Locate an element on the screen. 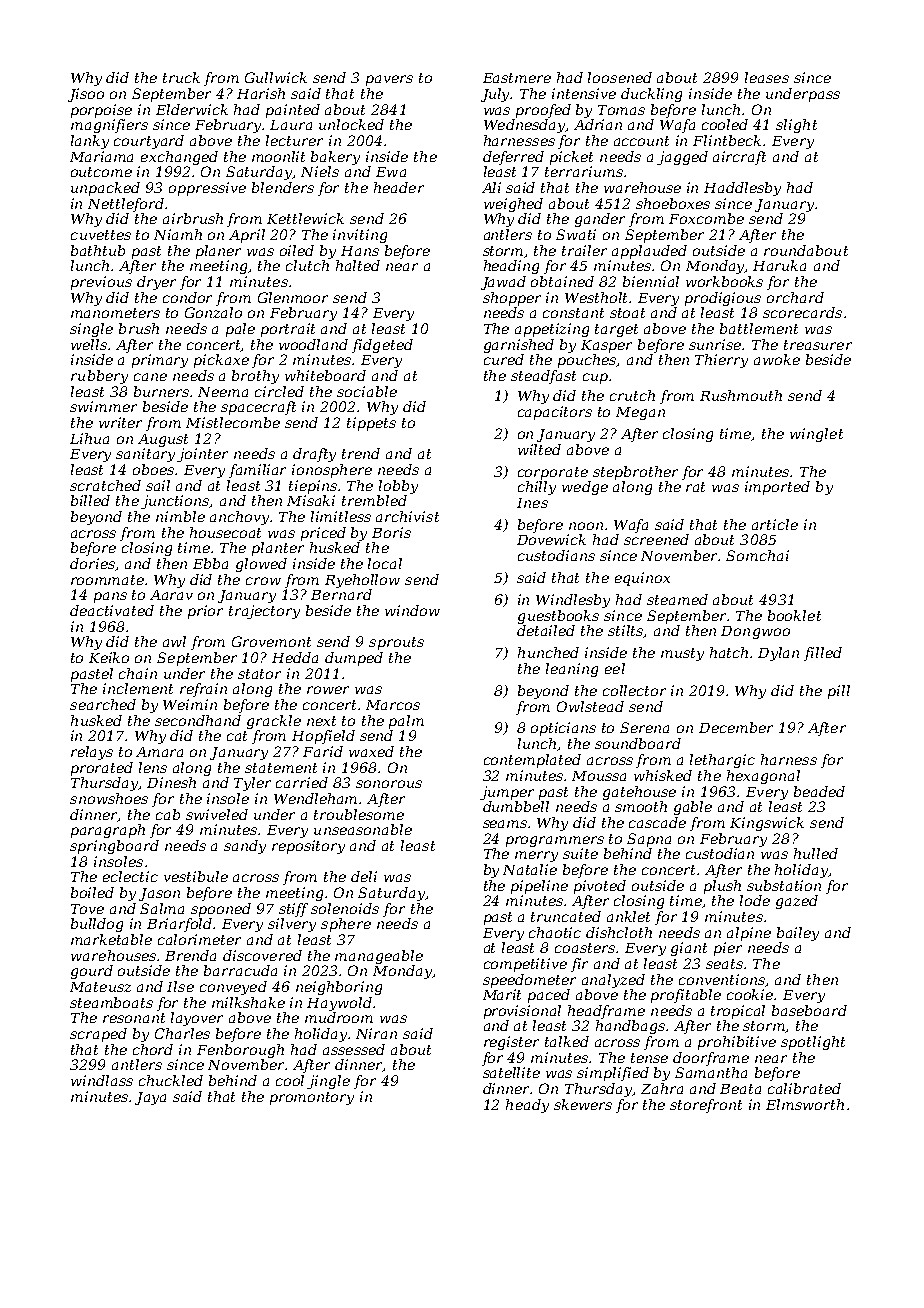 The image size is (924, 1308). weighed is located at coordinates (513, 205).
